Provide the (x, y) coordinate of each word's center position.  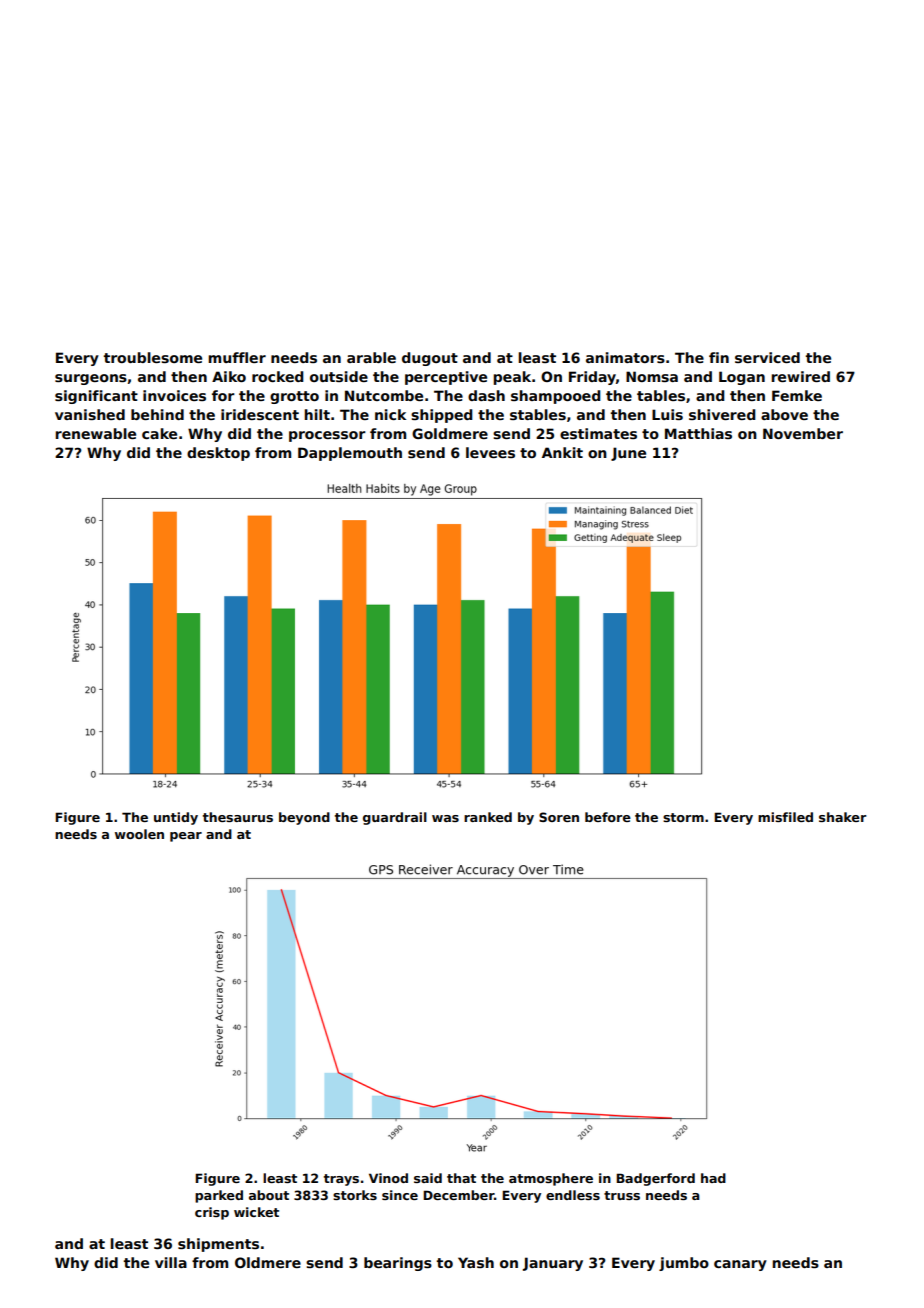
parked (219, 1196)
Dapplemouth (350, 454)
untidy (176, 818)
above (784, 414)
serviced (767, 357)
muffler (237, 357)
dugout (430, 359)
